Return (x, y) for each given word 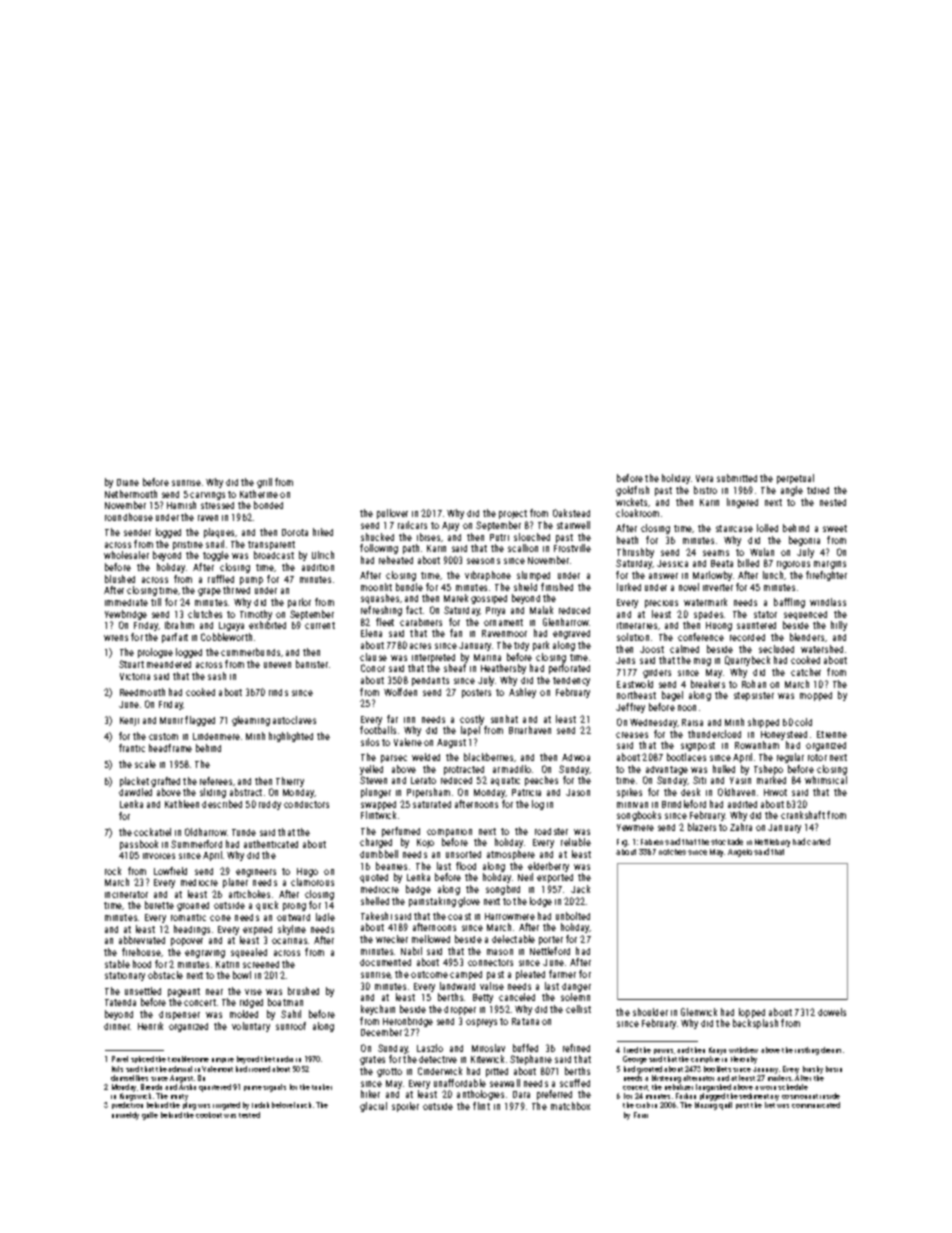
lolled (767, 528)
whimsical (826, 780)
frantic (132, 748)
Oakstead (571, 513)
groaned (193, 906)
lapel (470, 731)
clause (373, 657)
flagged (200, 721)
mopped (816, 696)
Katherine (259, 494)
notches (672, 852)
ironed (259, 1069)
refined (576, 1048)
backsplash (755, 1024)
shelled (375, 901)
